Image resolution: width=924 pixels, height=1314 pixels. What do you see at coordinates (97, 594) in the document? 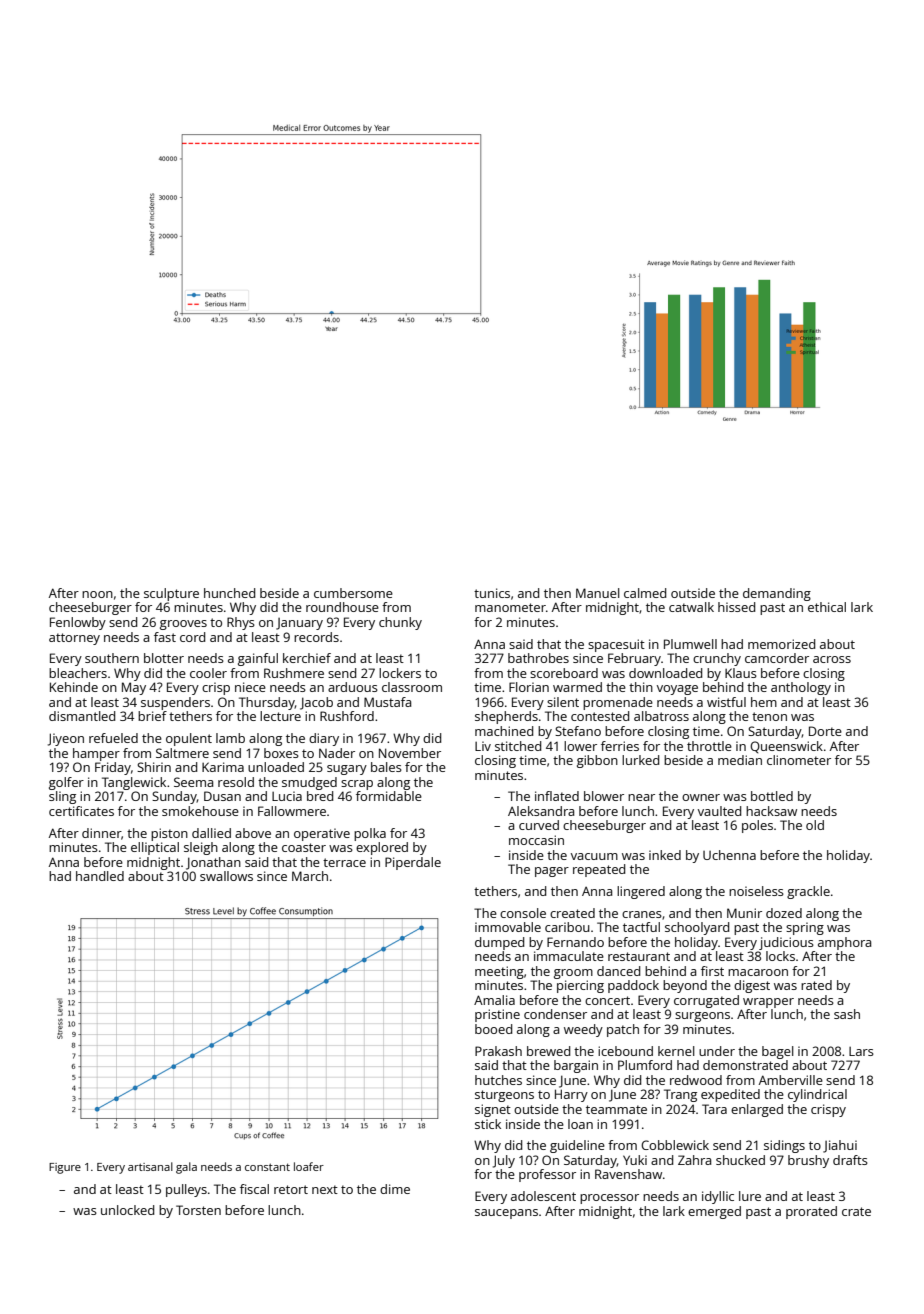
I see `noon` at bounding box center [97, 594].
